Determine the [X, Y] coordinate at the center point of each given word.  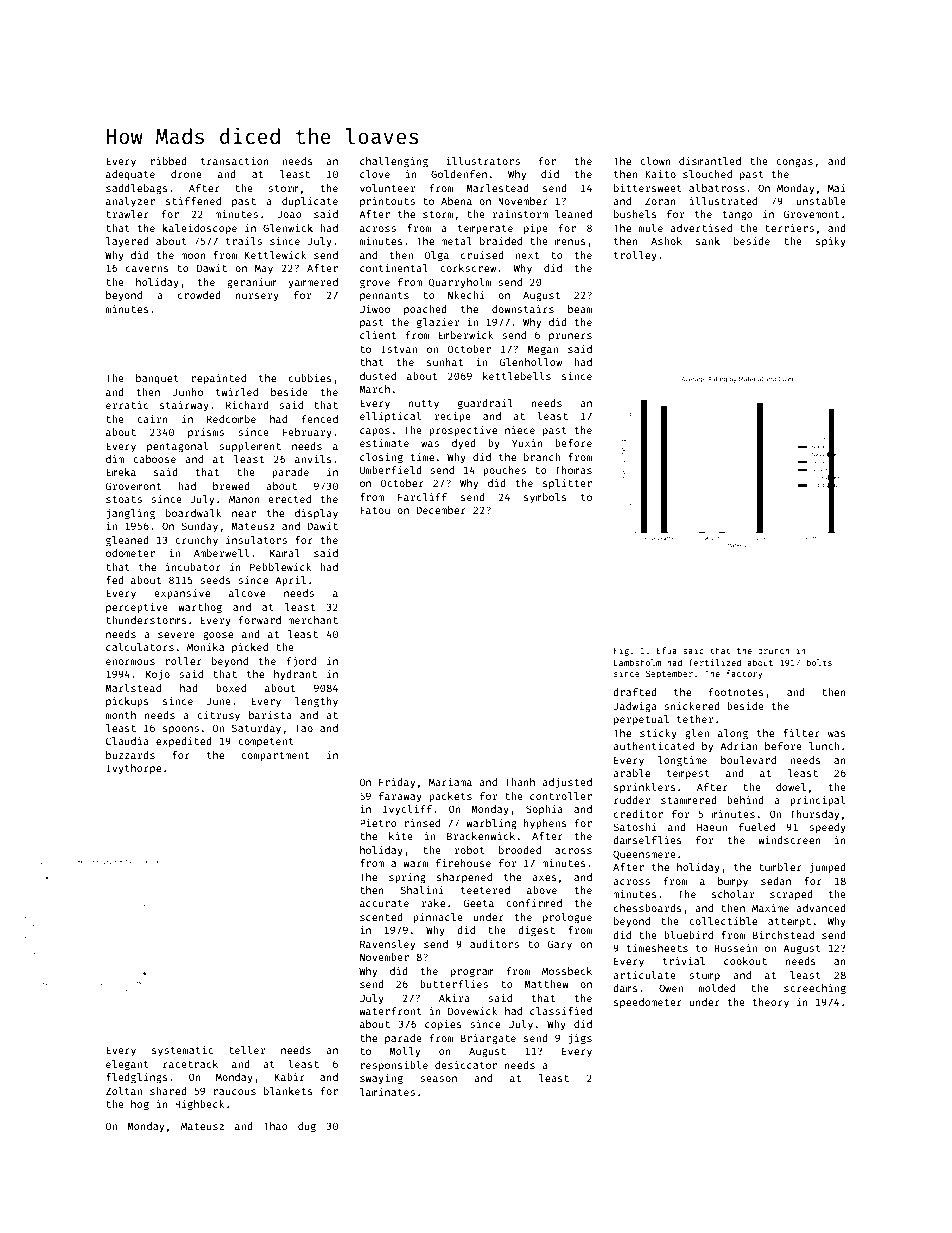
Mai [837, 188]
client [378, 335]
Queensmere [644, 855]
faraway [400, 797]
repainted [218, 379]
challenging [394, 162]
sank [708, 241]
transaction [235, 161]
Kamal [285, 553]
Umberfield [391, 470]
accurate [384, 903]
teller [247, 1050]
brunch [773, 650]
